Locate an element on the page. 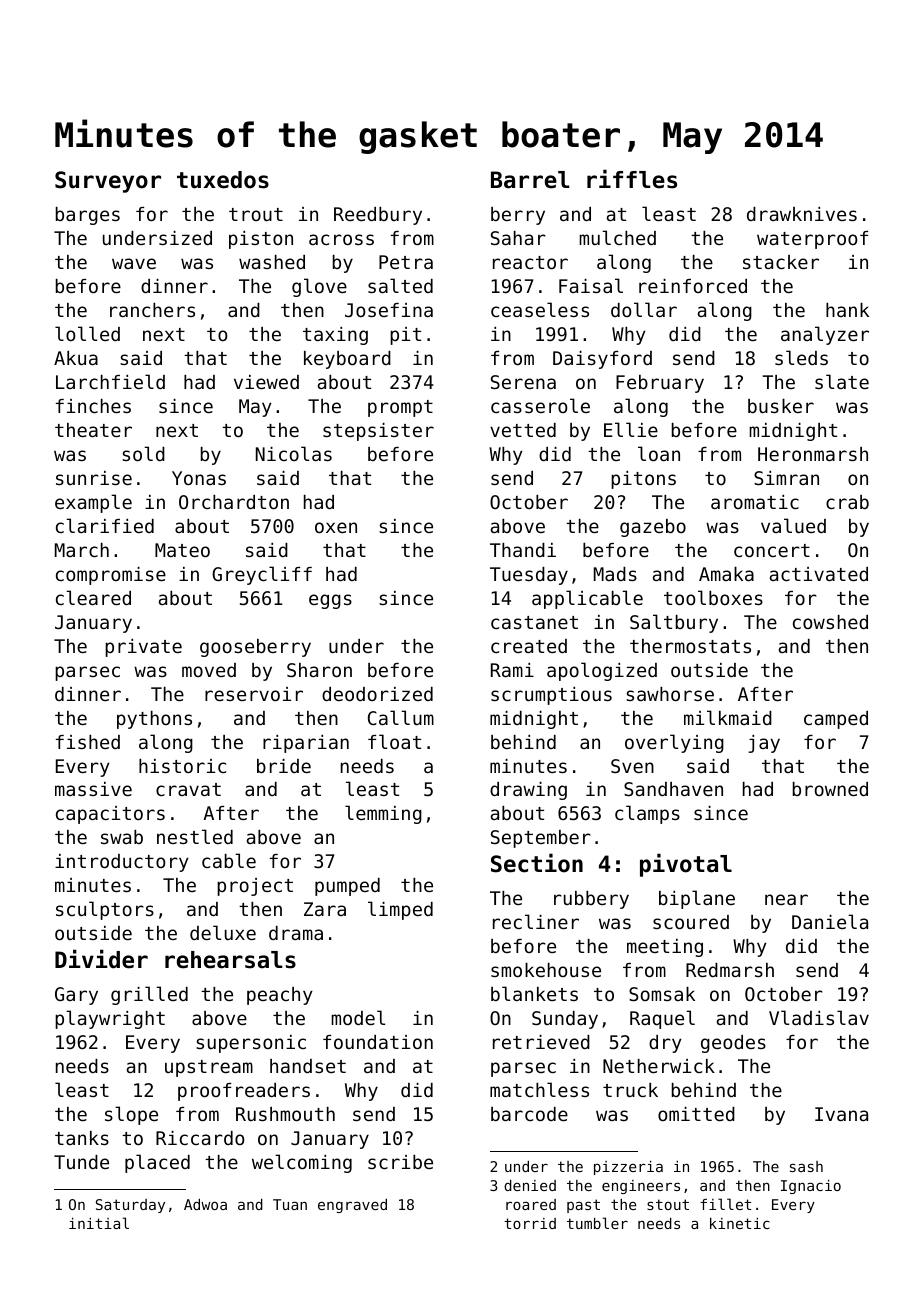 The image size is (924, 1311). retrieved is located at coordinates (541, 1042).
